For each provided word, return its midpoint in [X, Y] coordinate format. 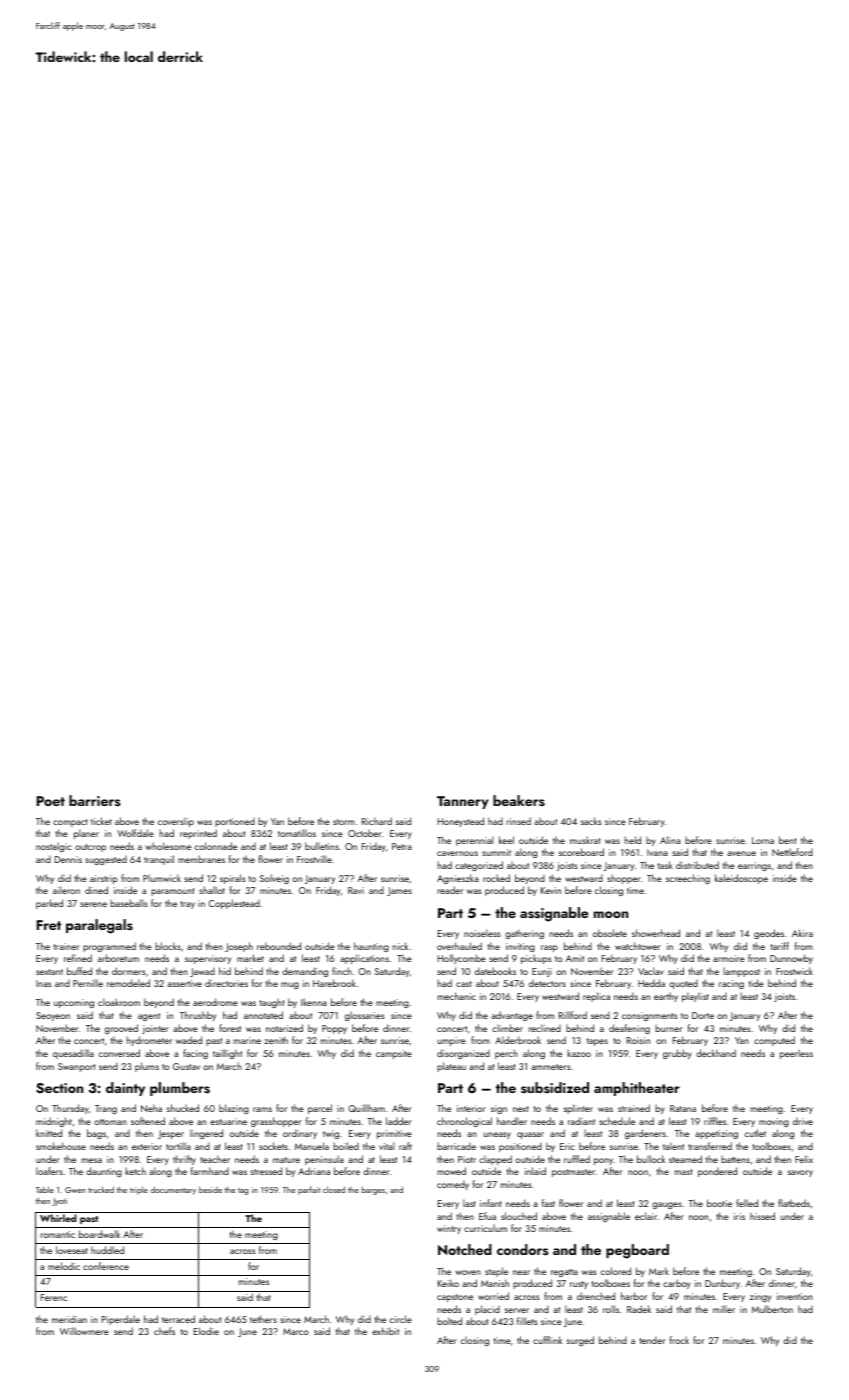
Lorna [763, 840]
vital [387, 1146]
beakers [519, 800]
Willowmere [84, 1331]
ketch [135, 1171]
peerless [796, 1054]
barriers [95, 800]
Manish [495, 1283]
